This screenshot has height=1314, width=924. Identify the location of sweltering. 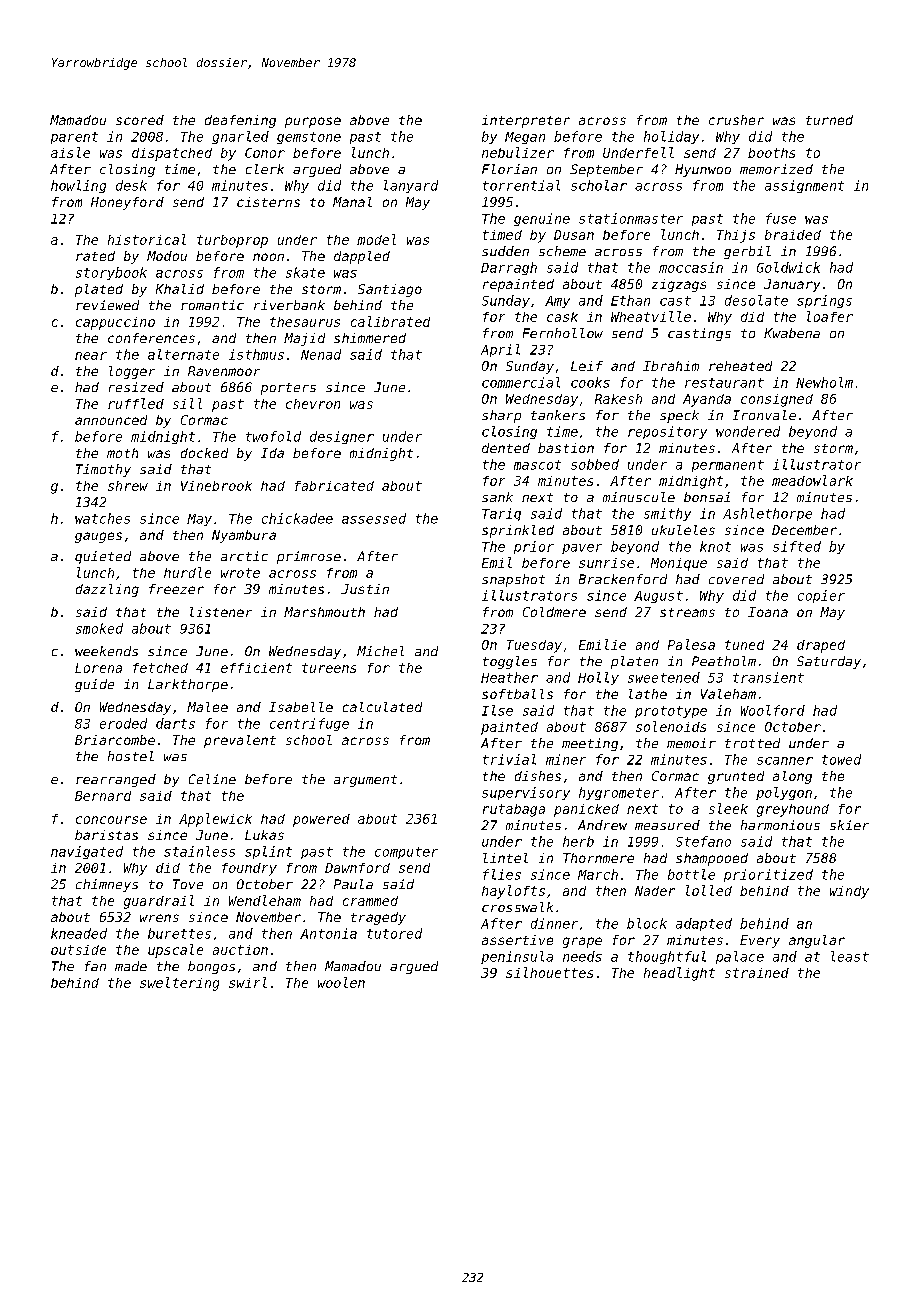
(179, 984).
